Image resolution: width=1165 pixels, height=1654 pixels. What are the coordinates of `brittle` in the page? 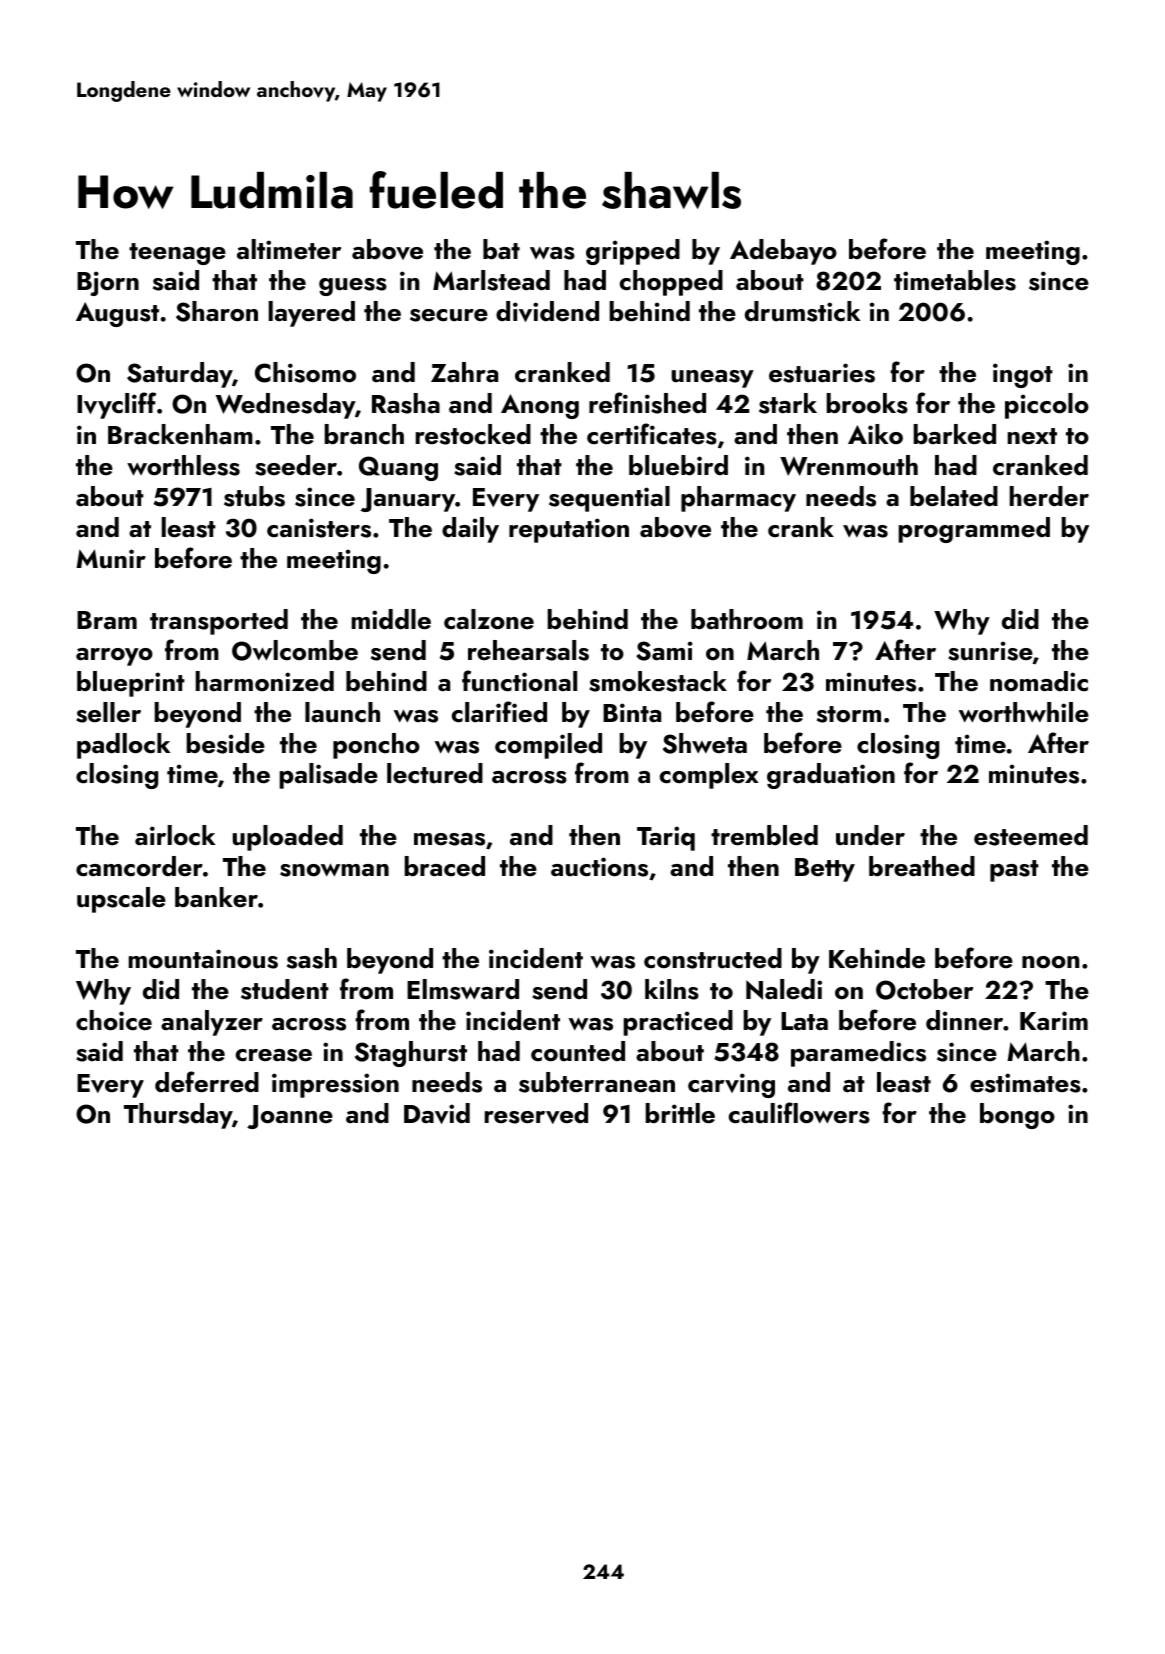 It's located at (680, 1113).
